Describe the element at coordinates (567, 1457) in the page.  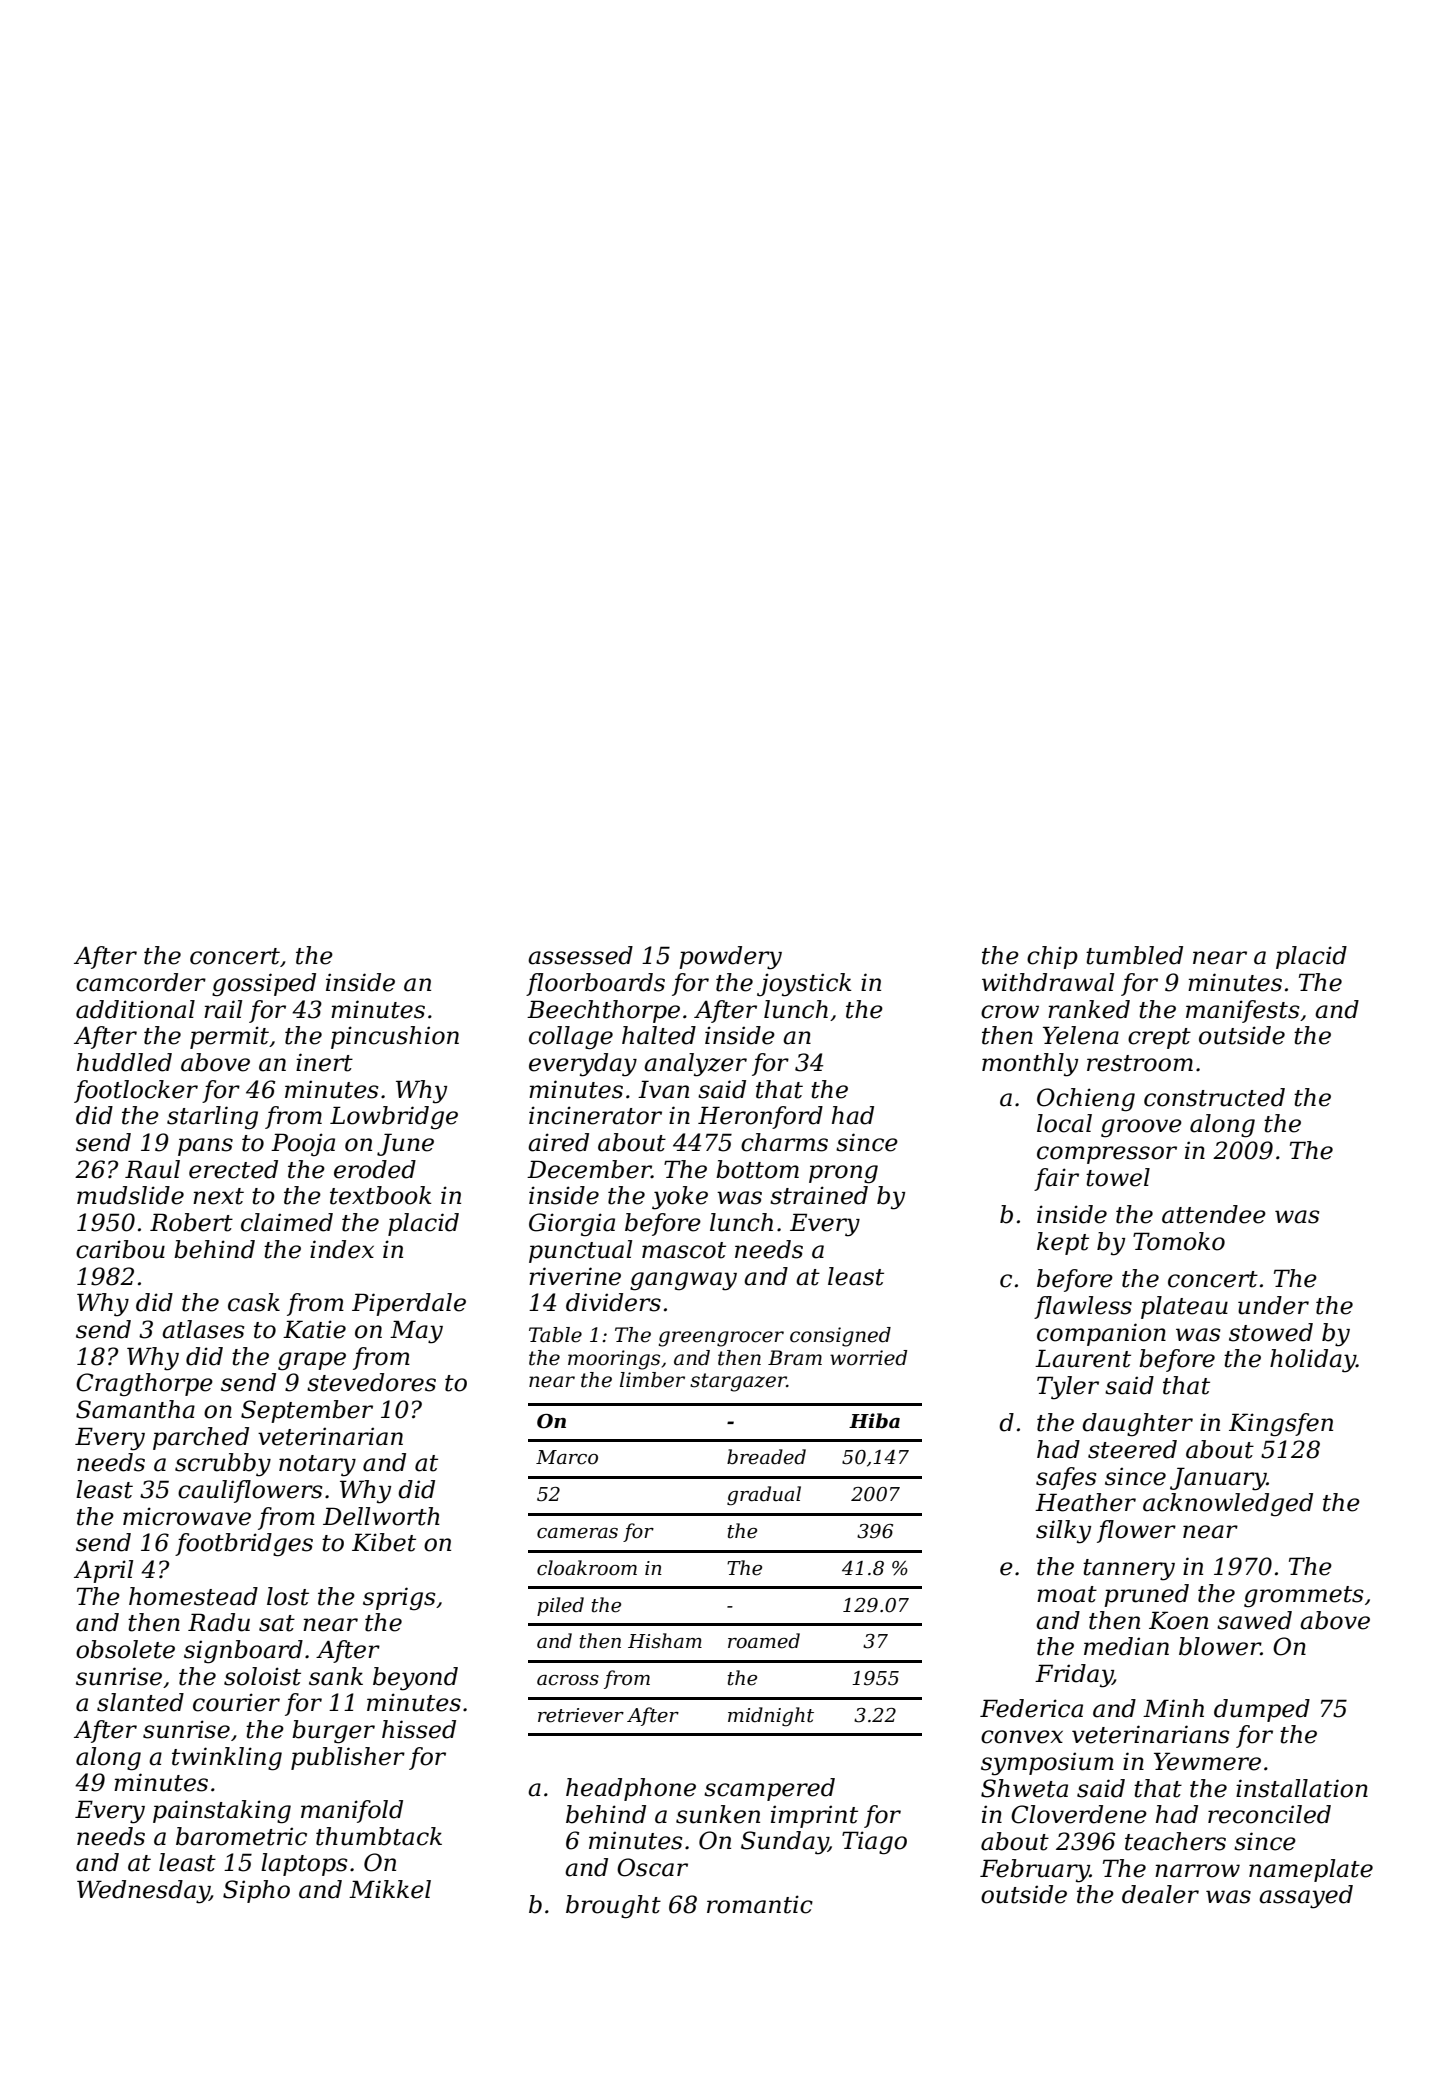
I see `Marco` at that location.
